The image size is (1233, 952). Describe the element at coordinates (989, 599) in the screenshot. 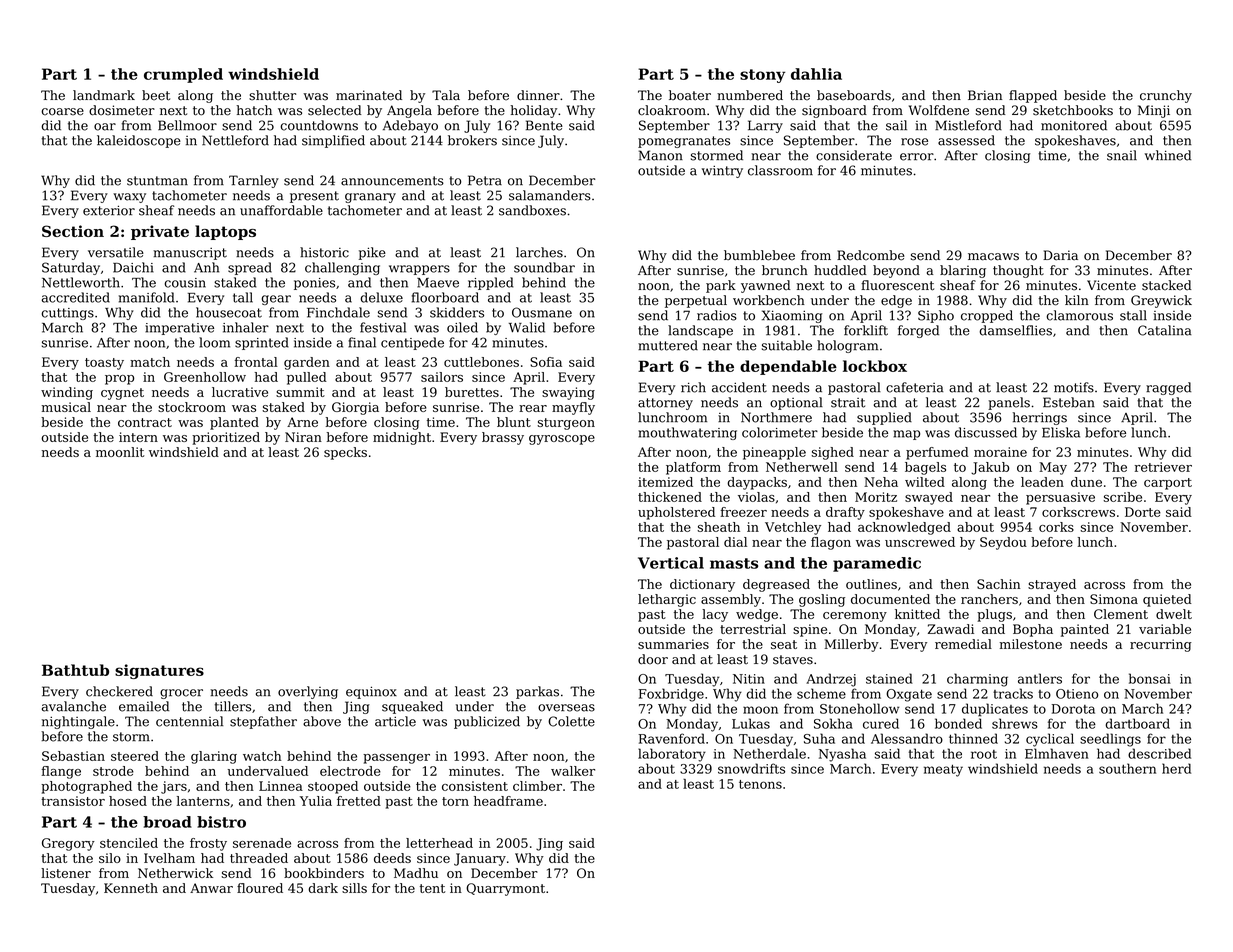

I see `ranchers` at that location.
